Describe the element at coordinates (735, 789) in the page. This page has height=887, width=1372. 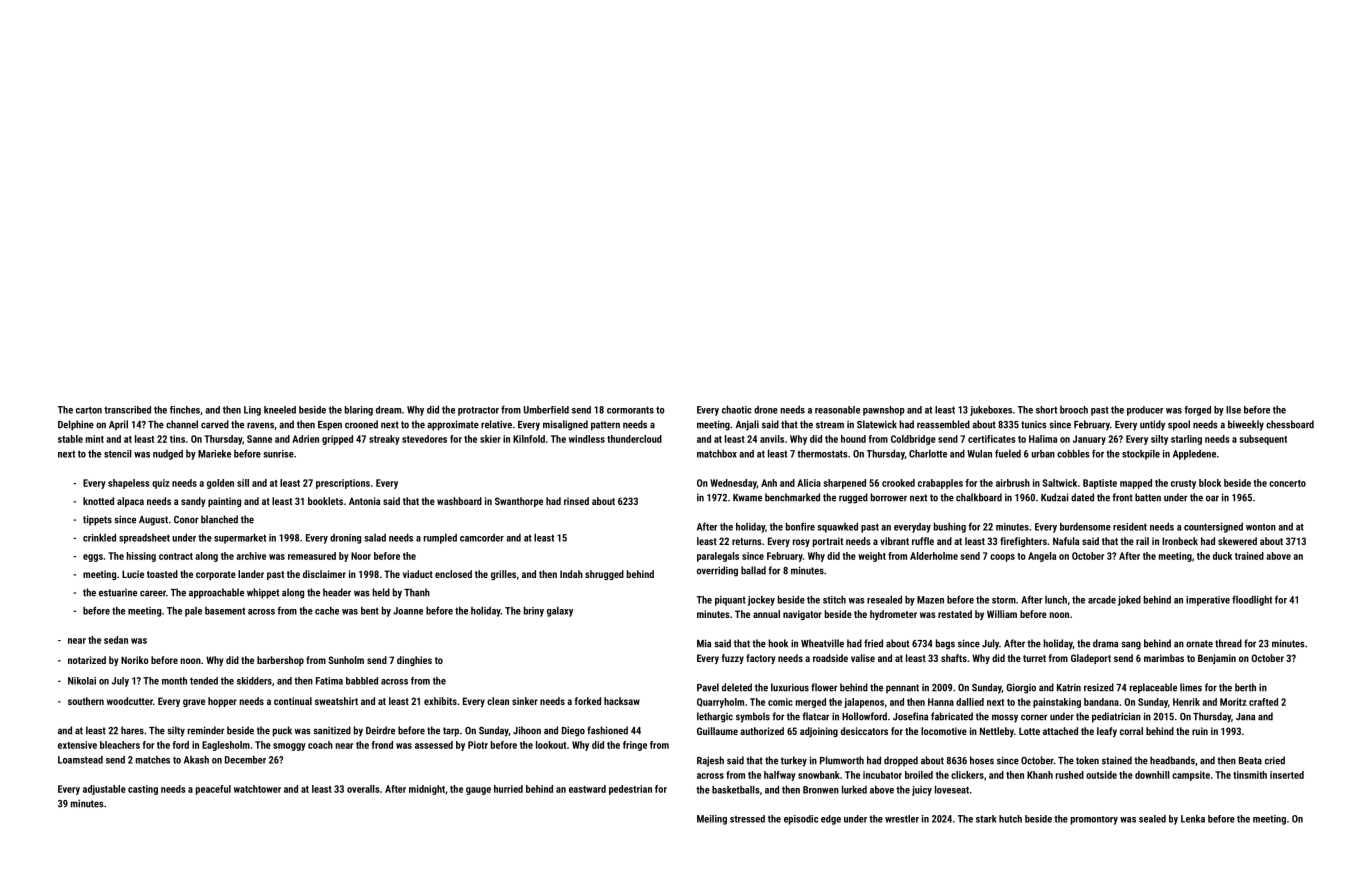
I see `basketballs` at that location.
